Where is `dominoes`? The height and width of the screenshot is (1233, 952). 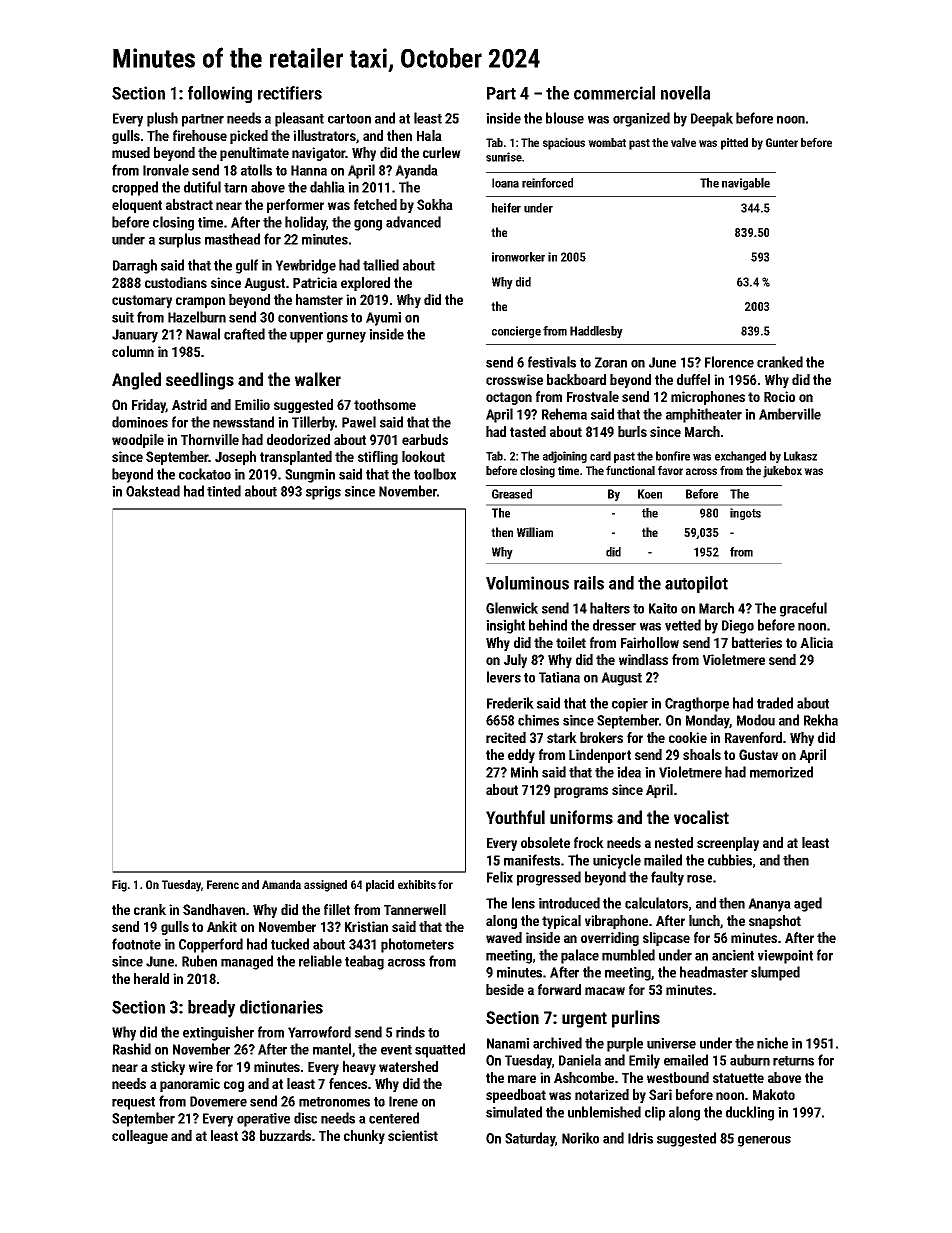 dominoes is located at coordinates (140, 422).
